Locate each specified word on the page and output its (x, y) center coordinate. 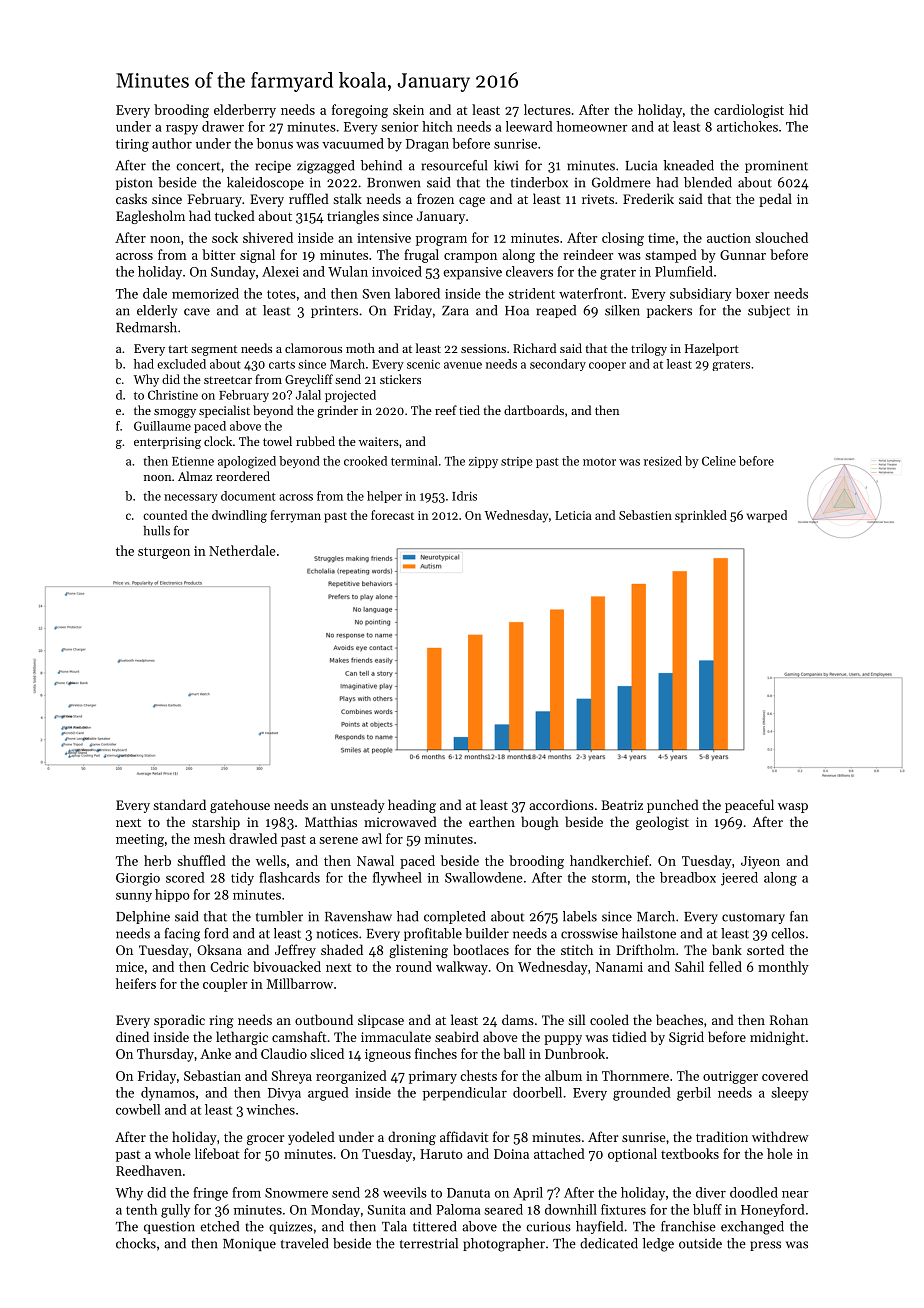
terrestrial (429, 1243)
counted (165, 515)
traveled (304, 1243)
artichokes (747, 126)
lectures (547, 109)
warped (767, 516)
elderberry (245, 111)
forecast (392, 515)
